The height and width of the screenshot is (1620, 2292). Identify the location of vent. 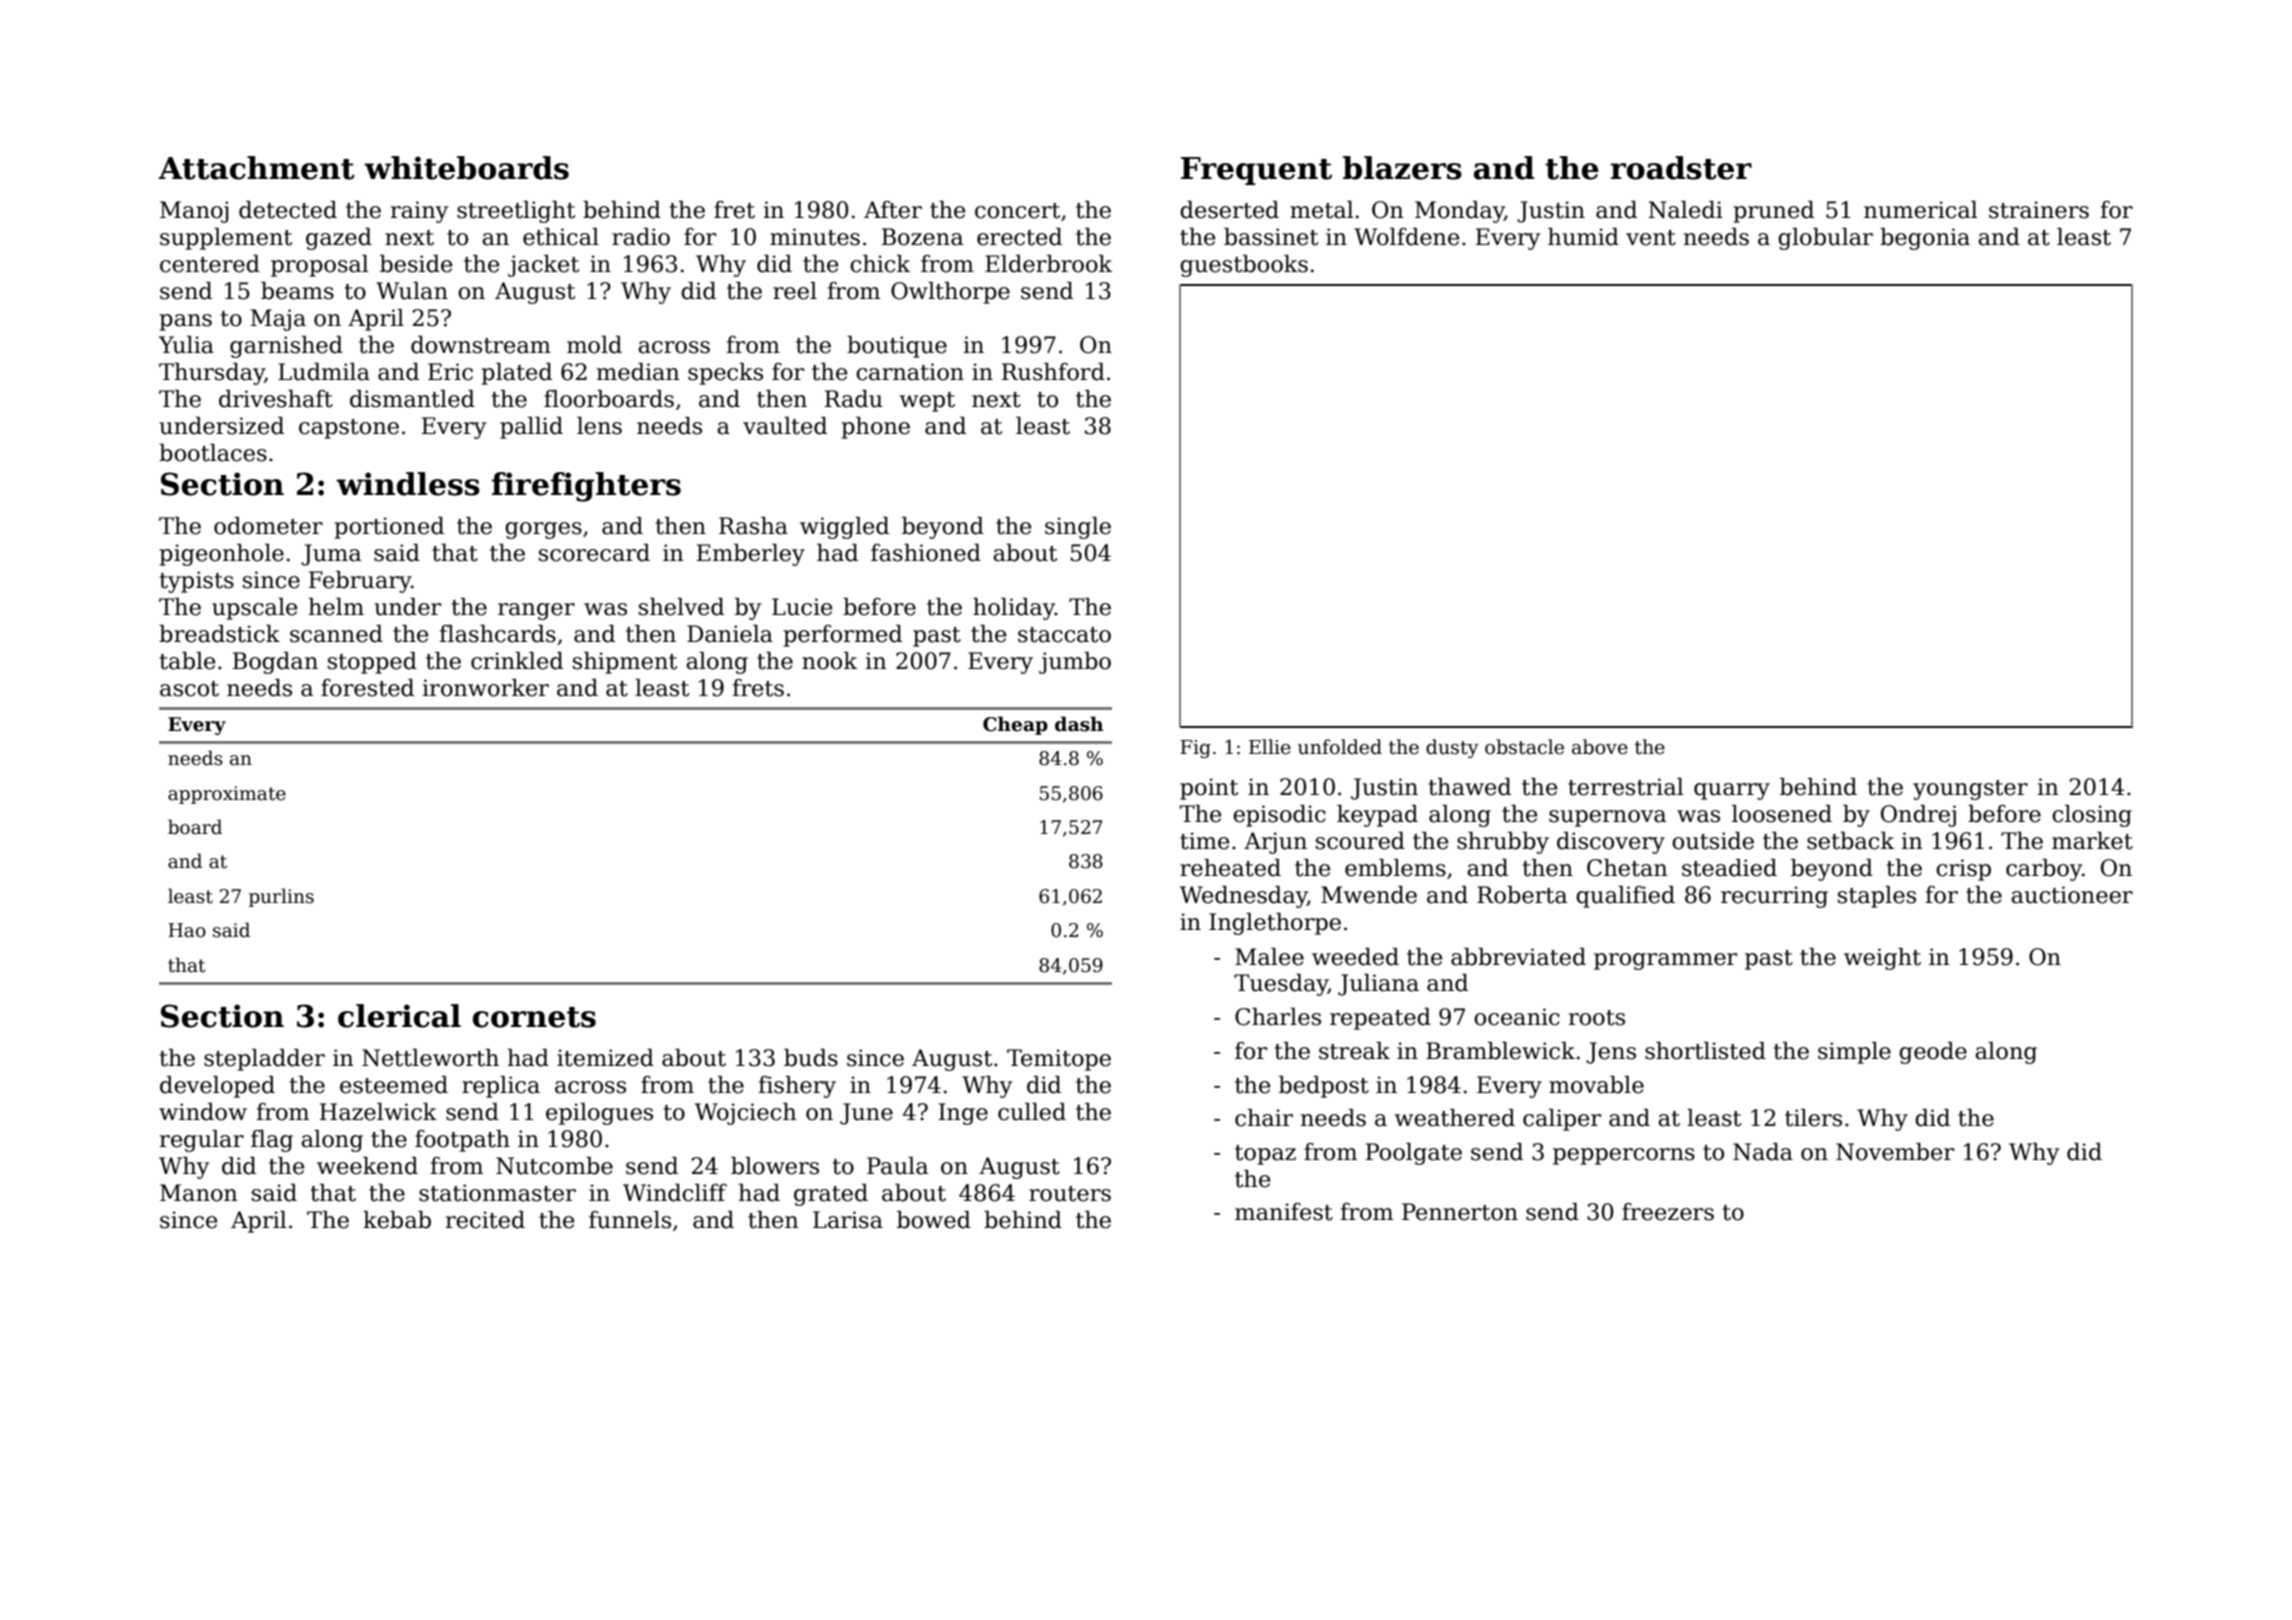
(1651, 238).
